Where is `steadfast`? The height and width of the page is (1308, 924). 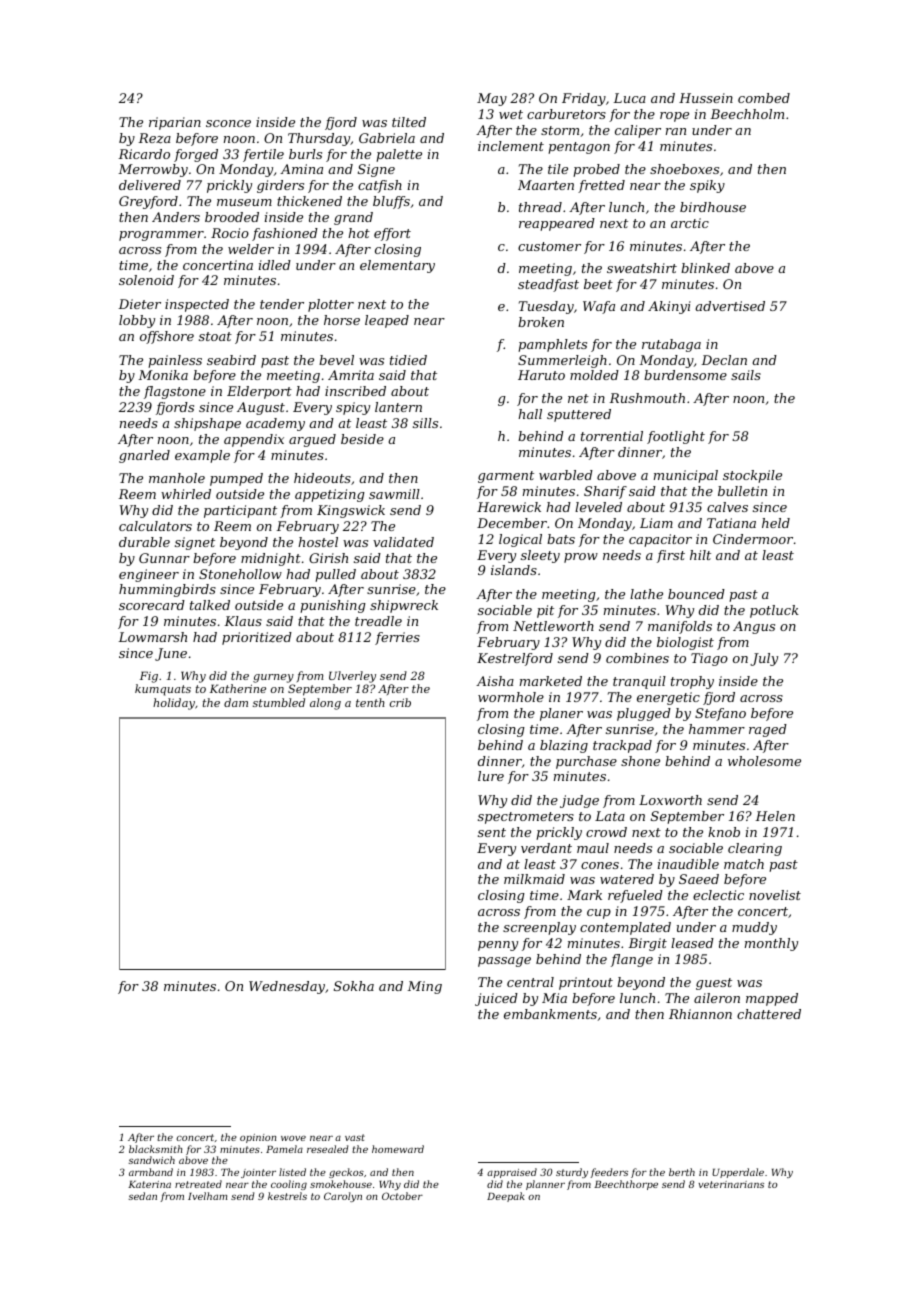 steadfast is located at coordinates (548, 285).
